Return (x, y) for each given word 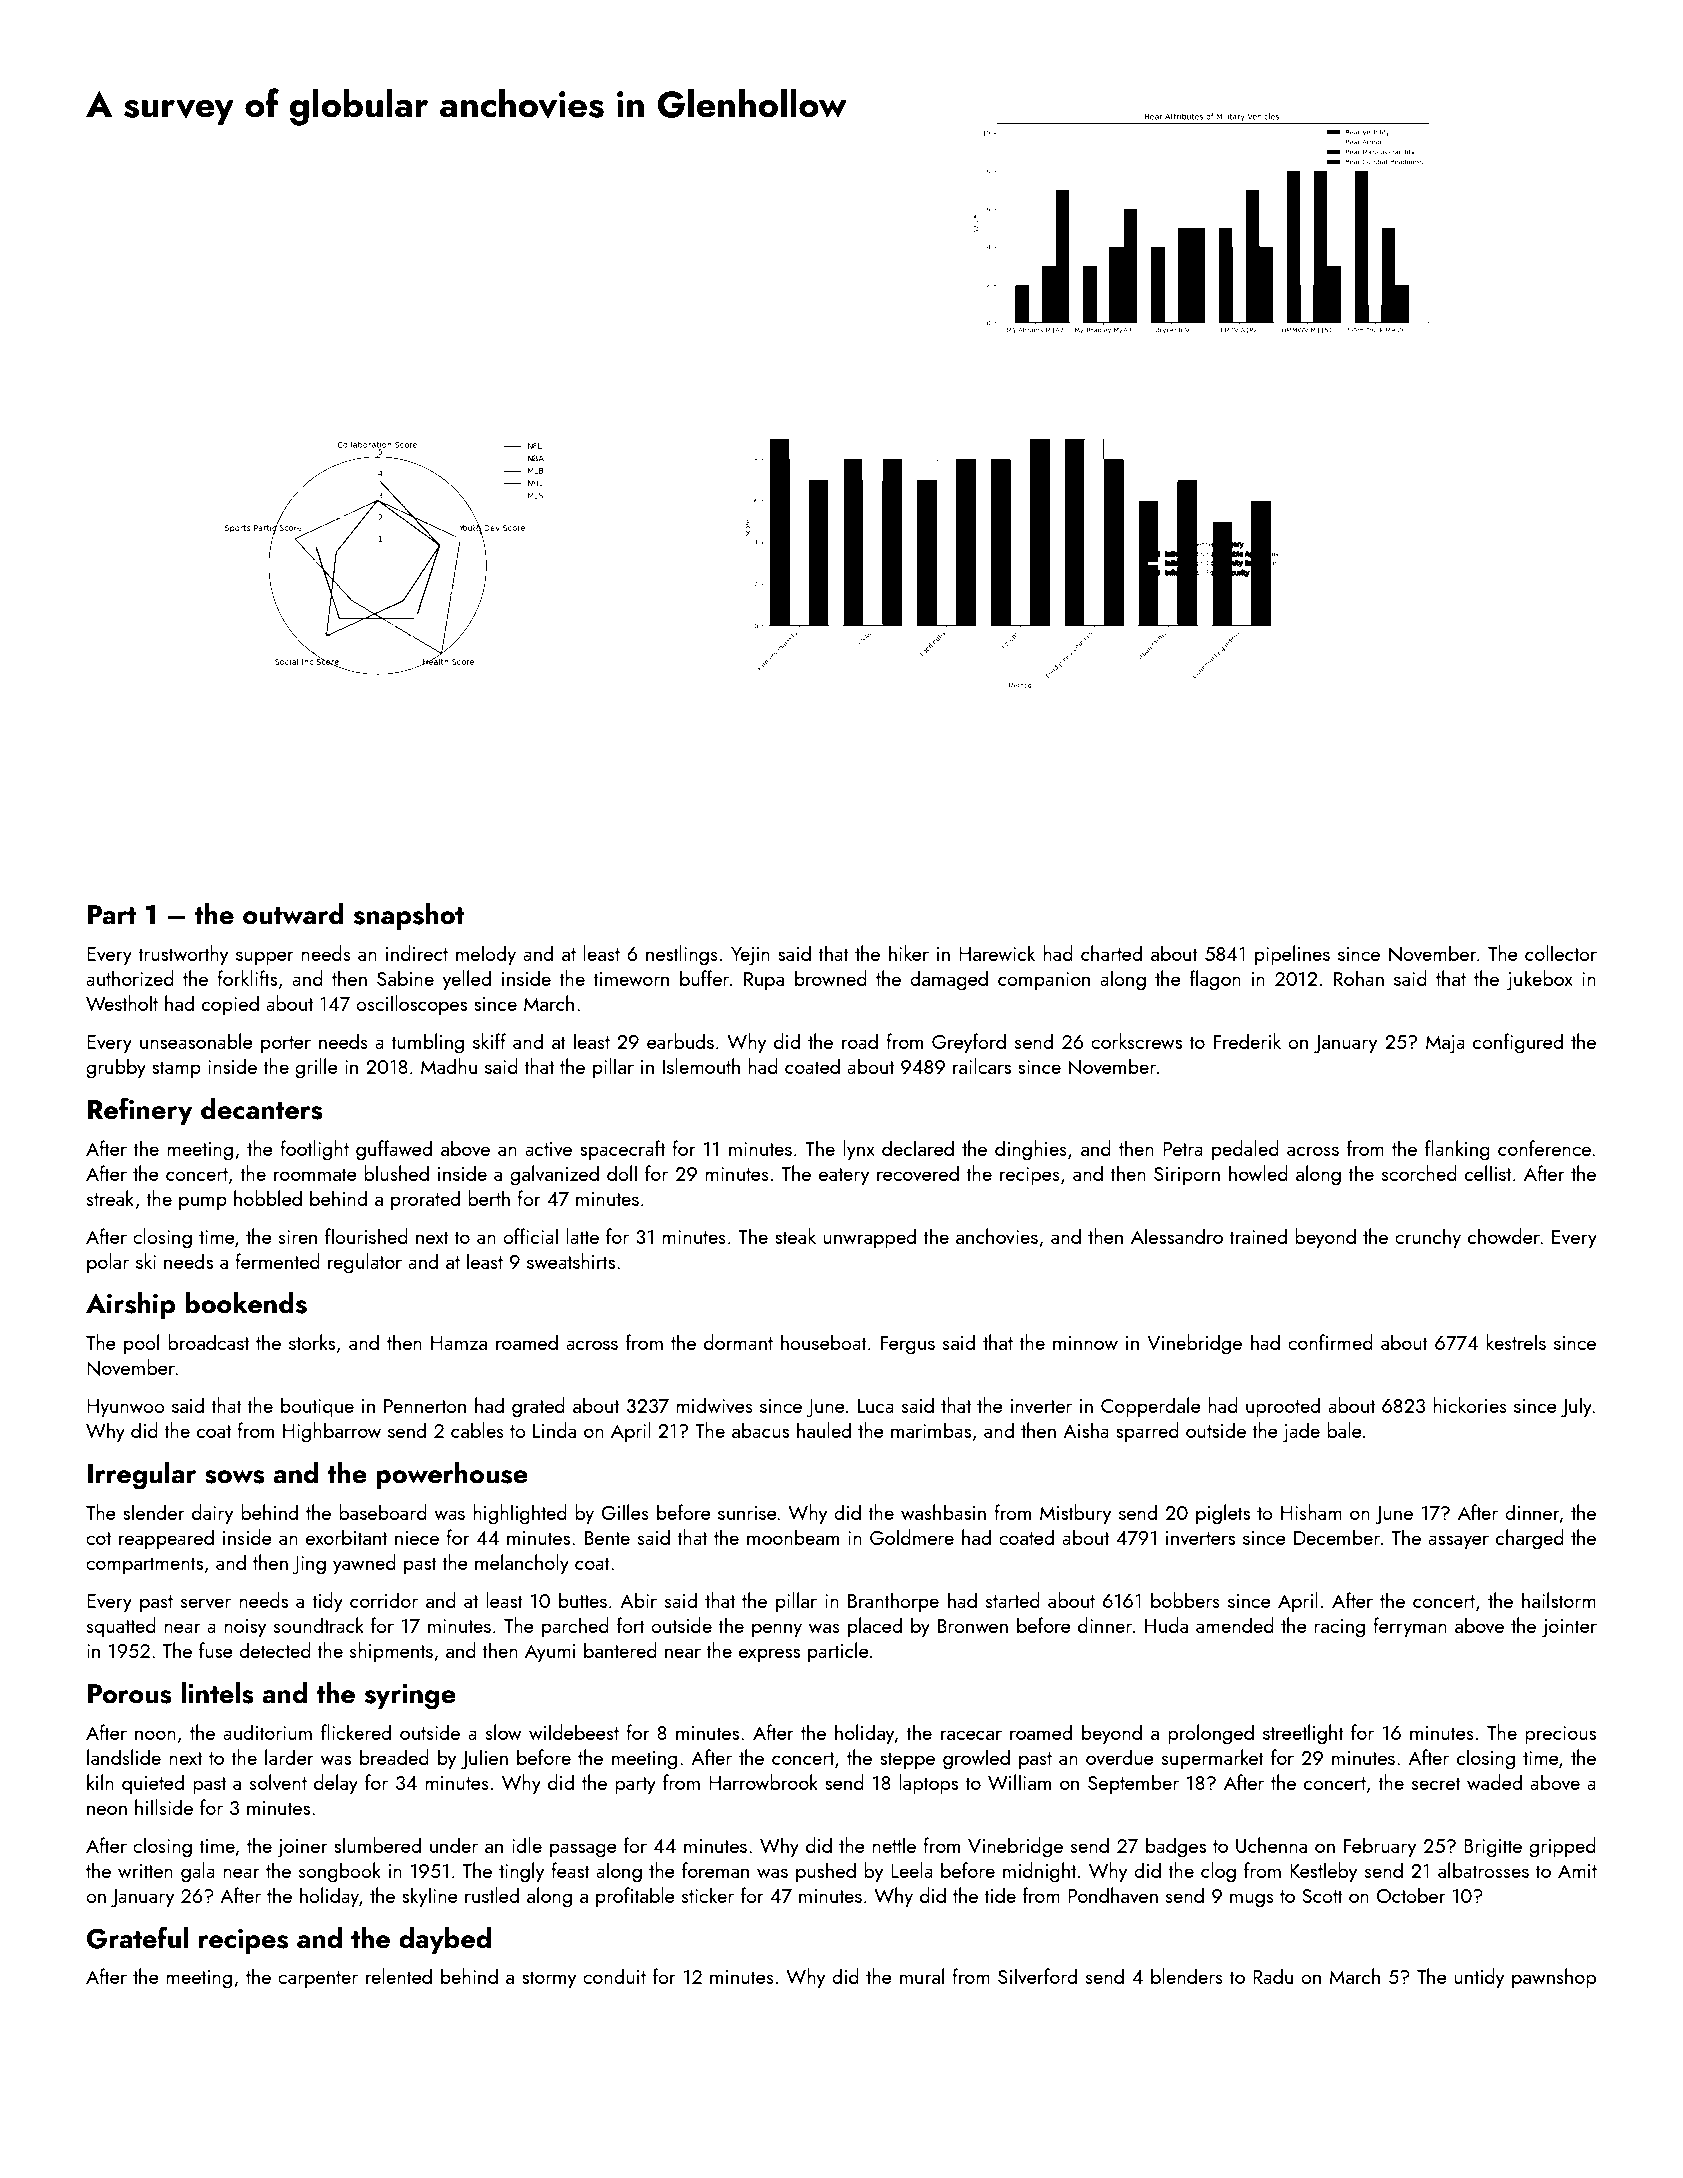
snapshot (409, 916)
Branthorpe (893, 1602)
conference (1544, 1148)
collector (1561, 953)
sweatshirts (571, 1261)
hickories (1470, 1405)
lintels (217, 1693)
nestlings (682, 955)
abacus (760, 1430)
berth (489, 1198)
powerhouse (452, 1475)
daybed (445, 1940)
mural (922, 1976)
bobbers (1185, 1600)
